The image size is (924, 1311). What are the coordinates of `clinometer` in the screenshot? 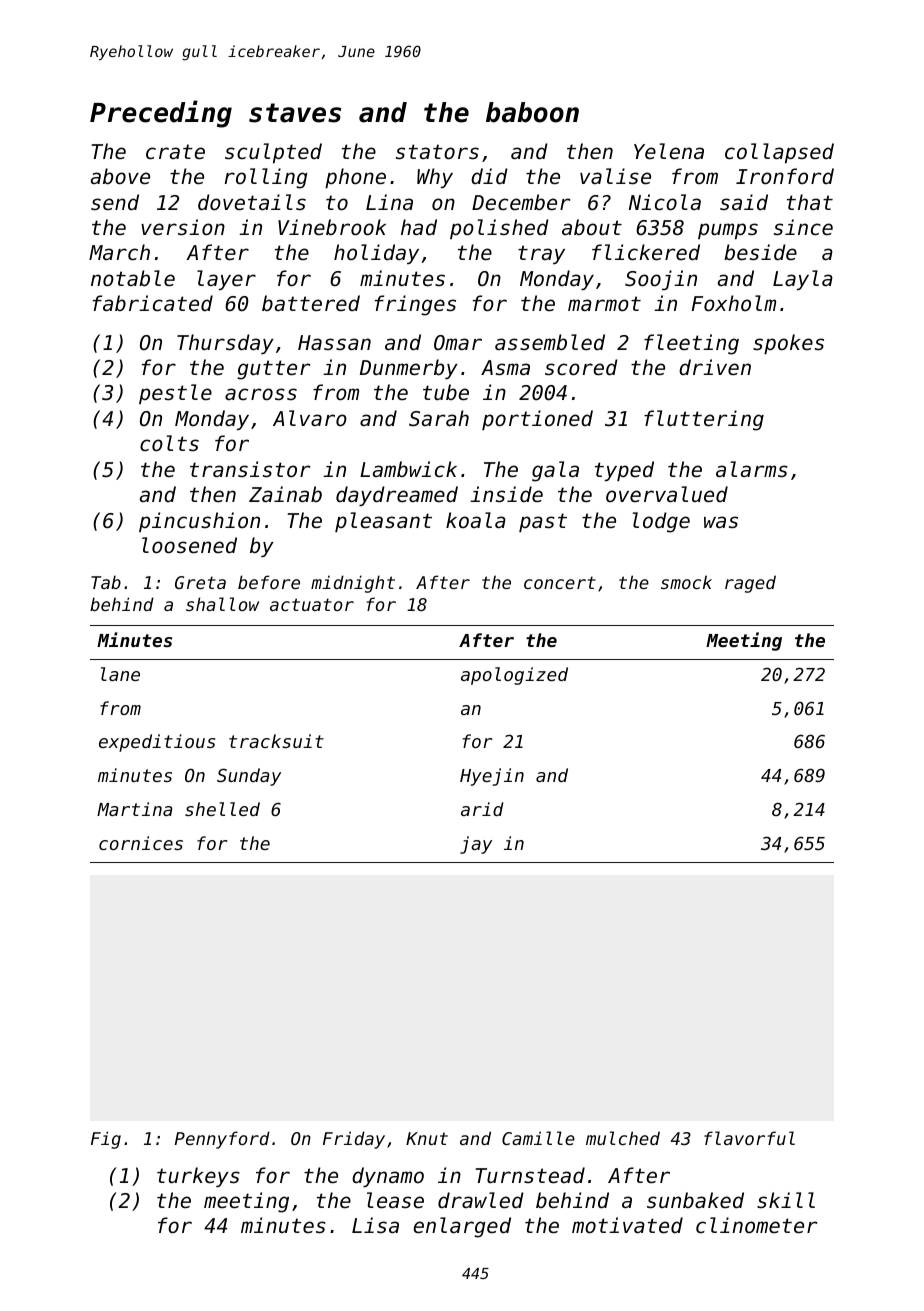 It's located at (757, 1225).
